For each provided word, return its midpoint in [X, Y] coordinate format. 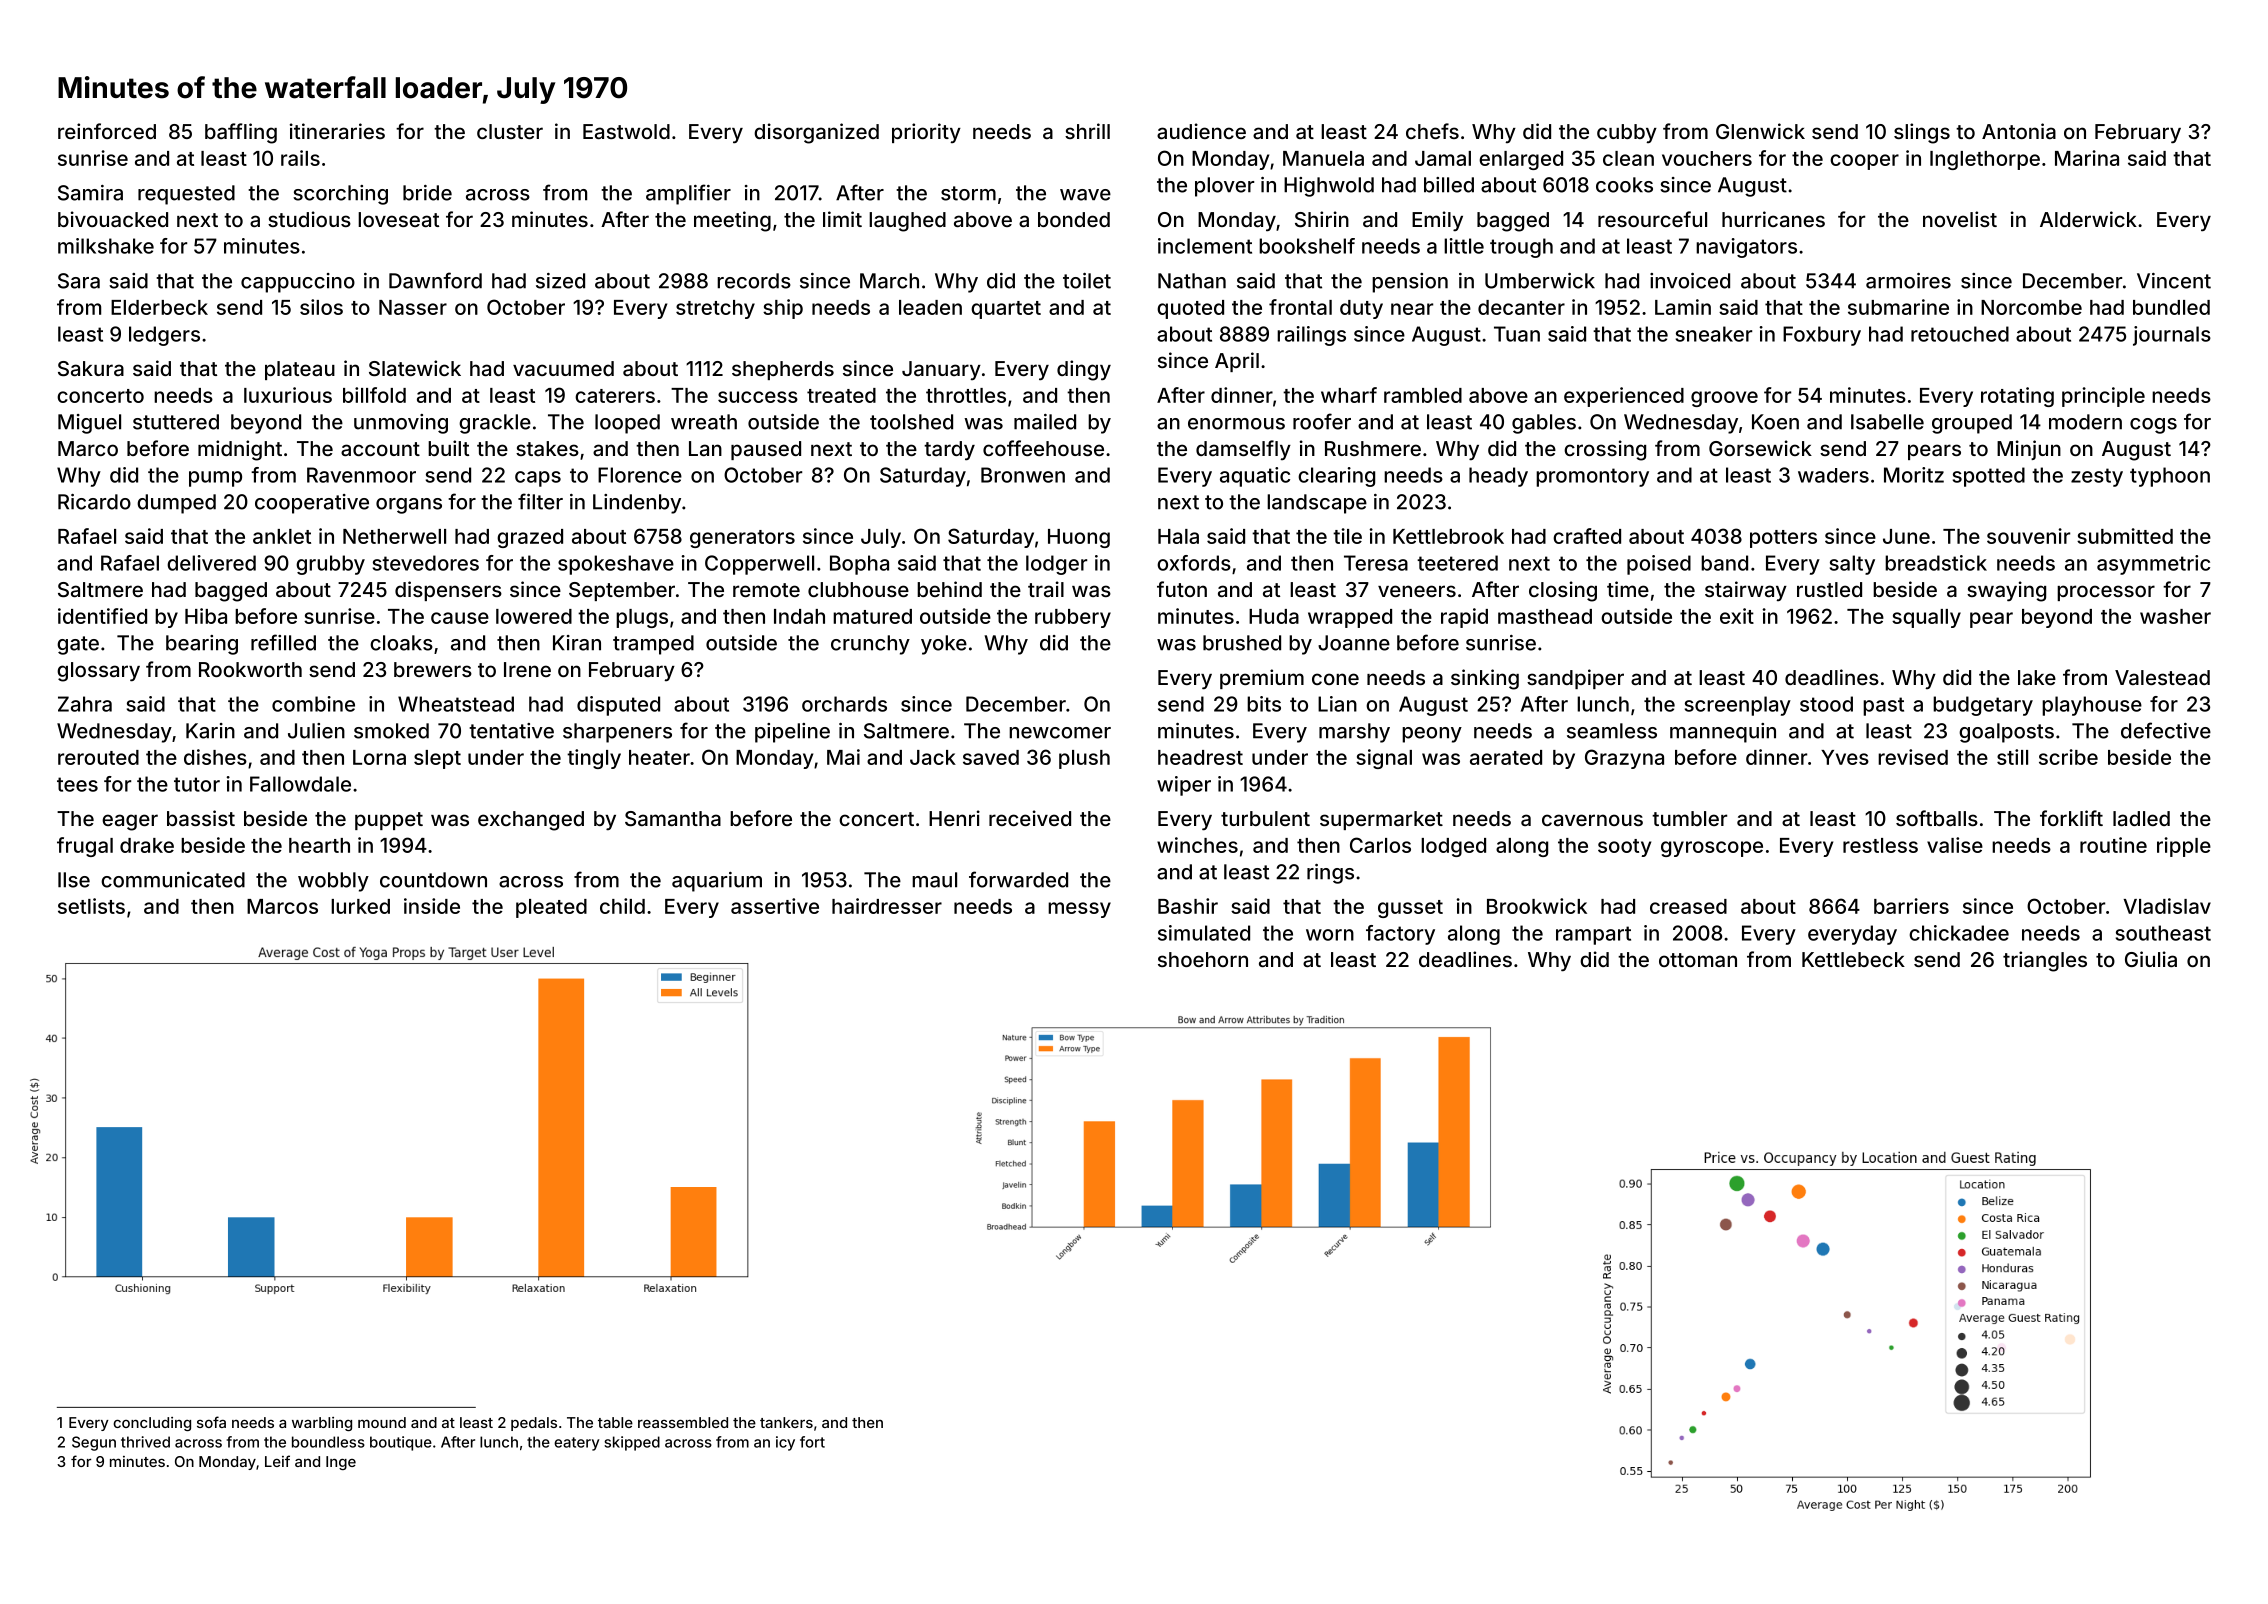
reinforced [107, 131]
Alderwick [2088, 219]
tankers [786, 1422]
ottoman [1698, 960]
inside [432, 906]
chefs [1432, 131]
